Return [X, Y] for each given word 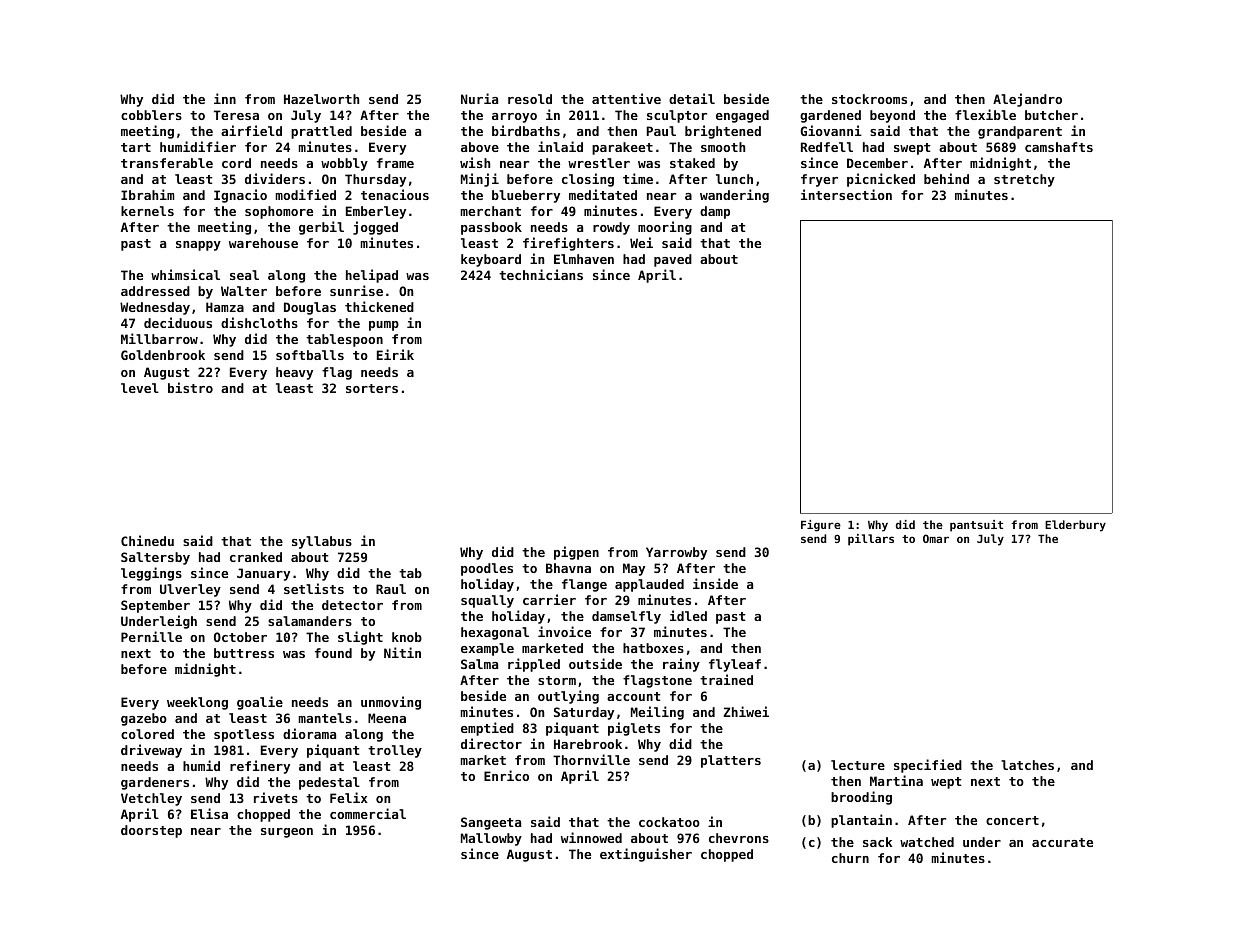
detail [692, 98]
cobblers [151, 115]
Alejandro [1027, 100]
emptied [487, 729]
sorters [372, 388]
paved [673, 260]
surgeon [287, 833]
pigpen [576, 553]
